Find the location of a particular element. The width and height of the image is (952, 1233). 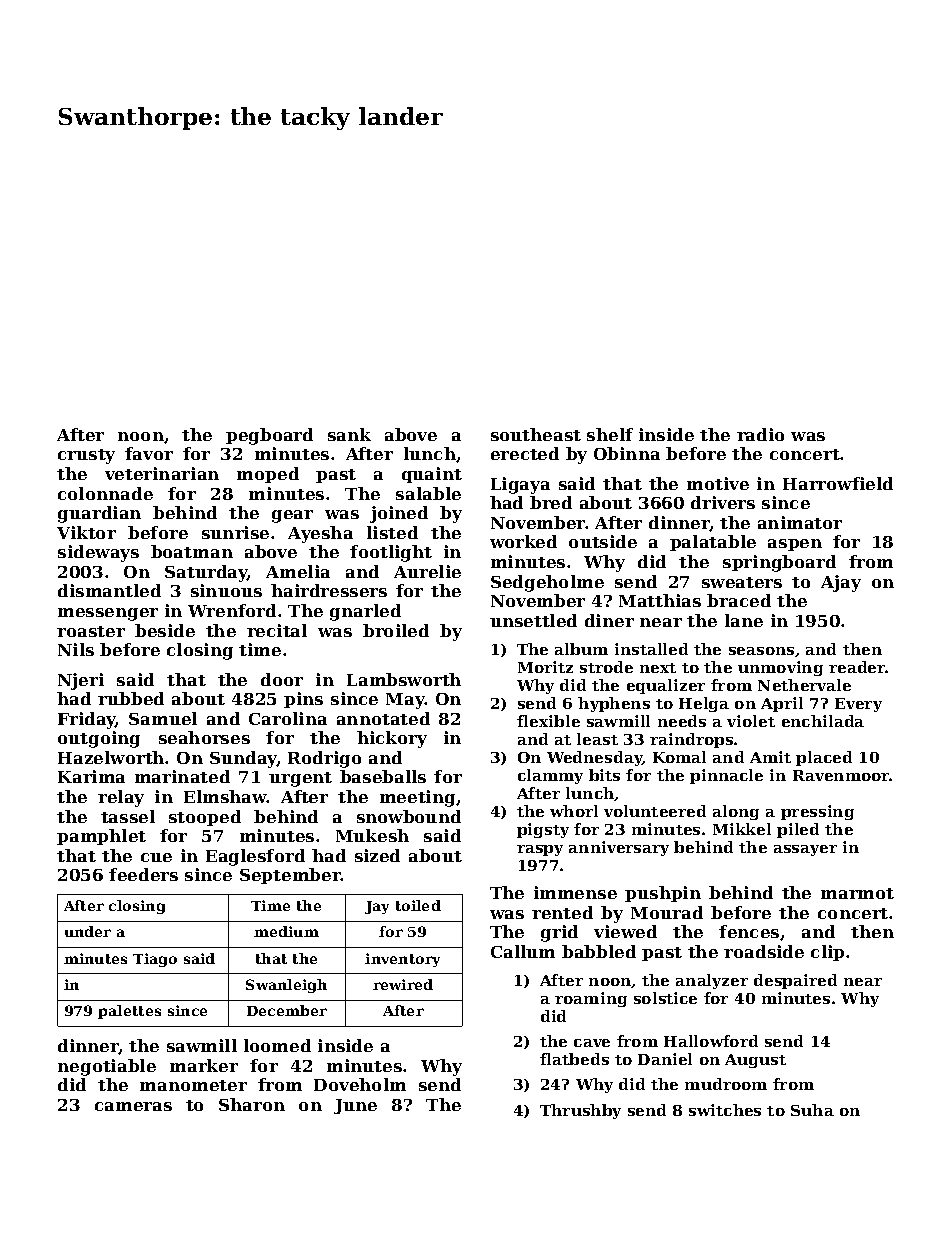

assayer is located at coordinates (805, 850).
